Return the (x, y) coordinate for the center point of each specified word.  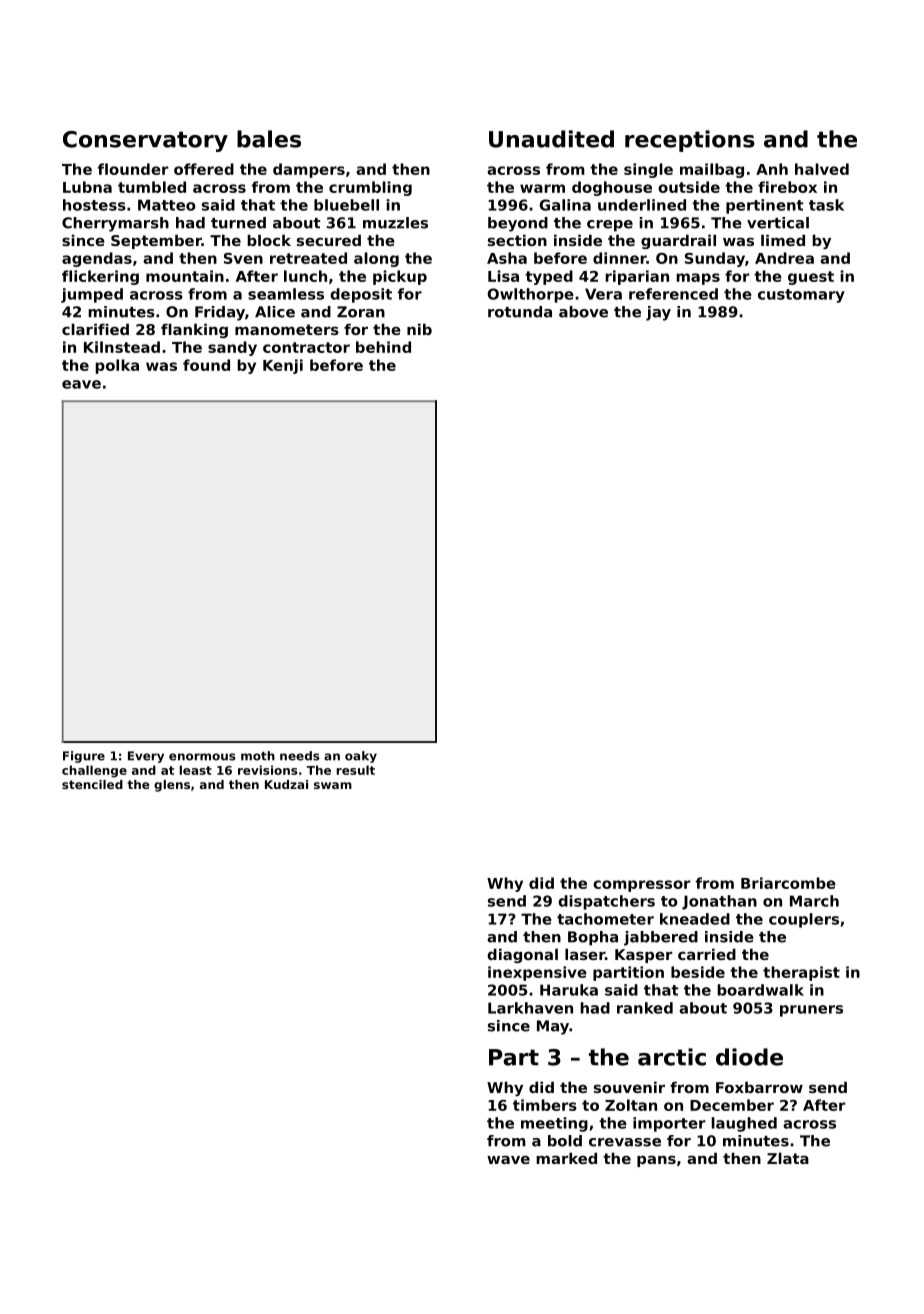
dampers (309, 170)
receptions (690, 141)
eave (81, 384)
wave (508, 1159)
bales (269, 139)
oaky (361, 757)
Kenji (283, 366)
